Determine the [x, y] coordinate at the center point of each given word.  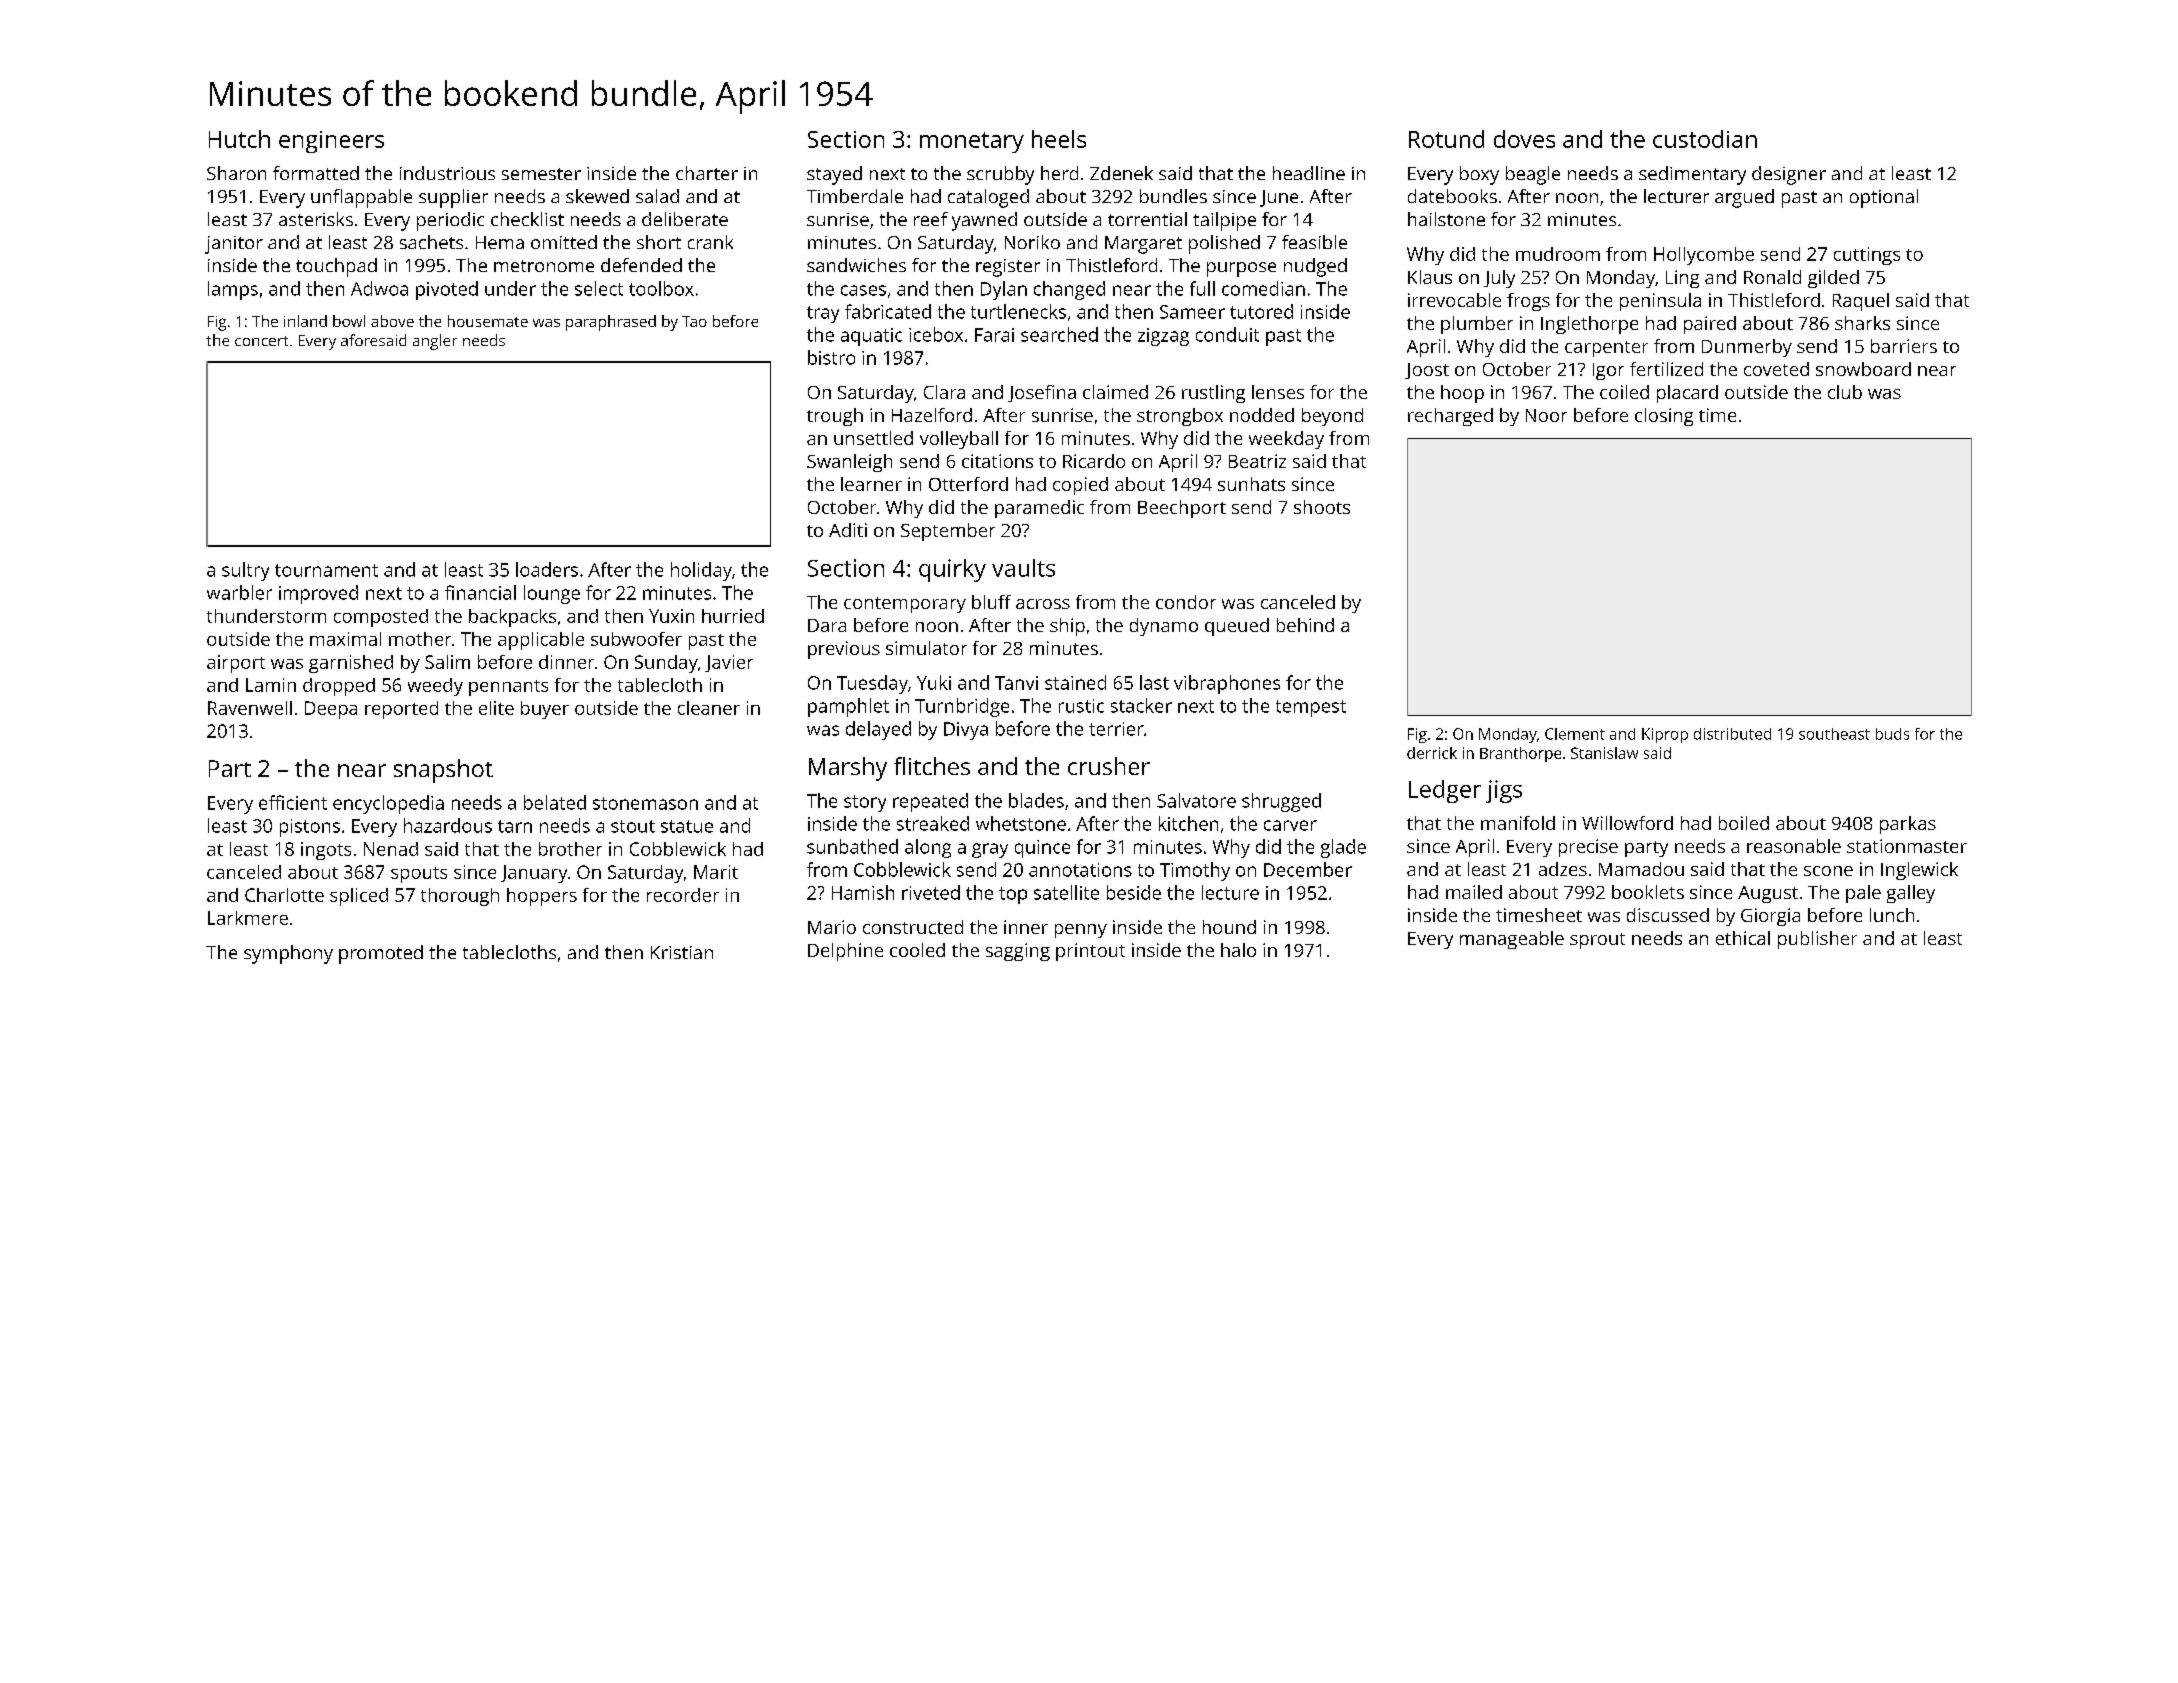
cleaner [709, 708]
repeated [930, 802]
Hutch [239, 139]
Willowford [1627, 823]
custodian [1705, 139]
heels [1059, 139]
